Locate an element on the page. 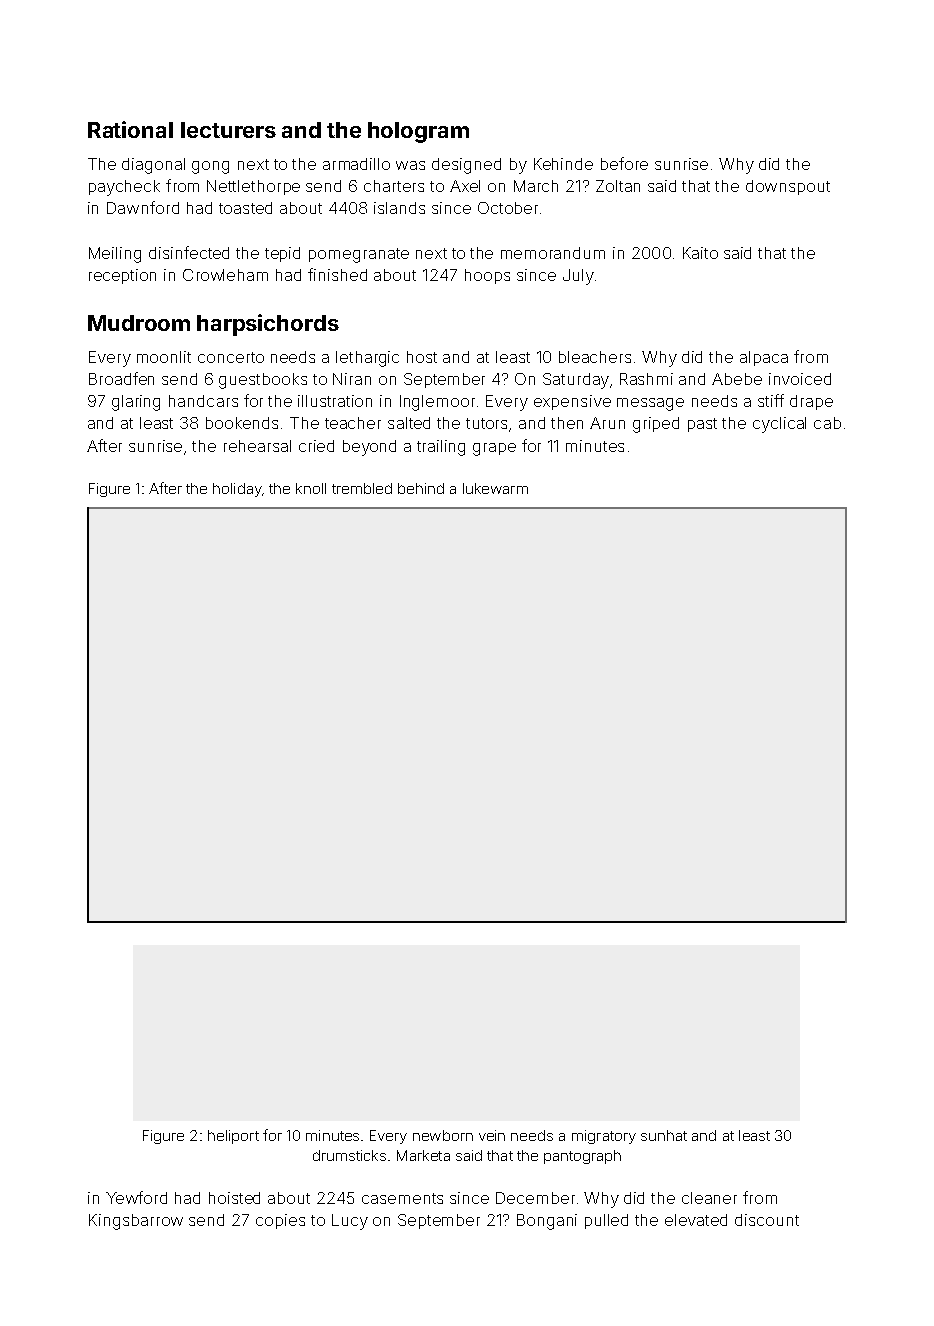 This page has width=934, height=1326. behind is located at coordinates (421, 488).
